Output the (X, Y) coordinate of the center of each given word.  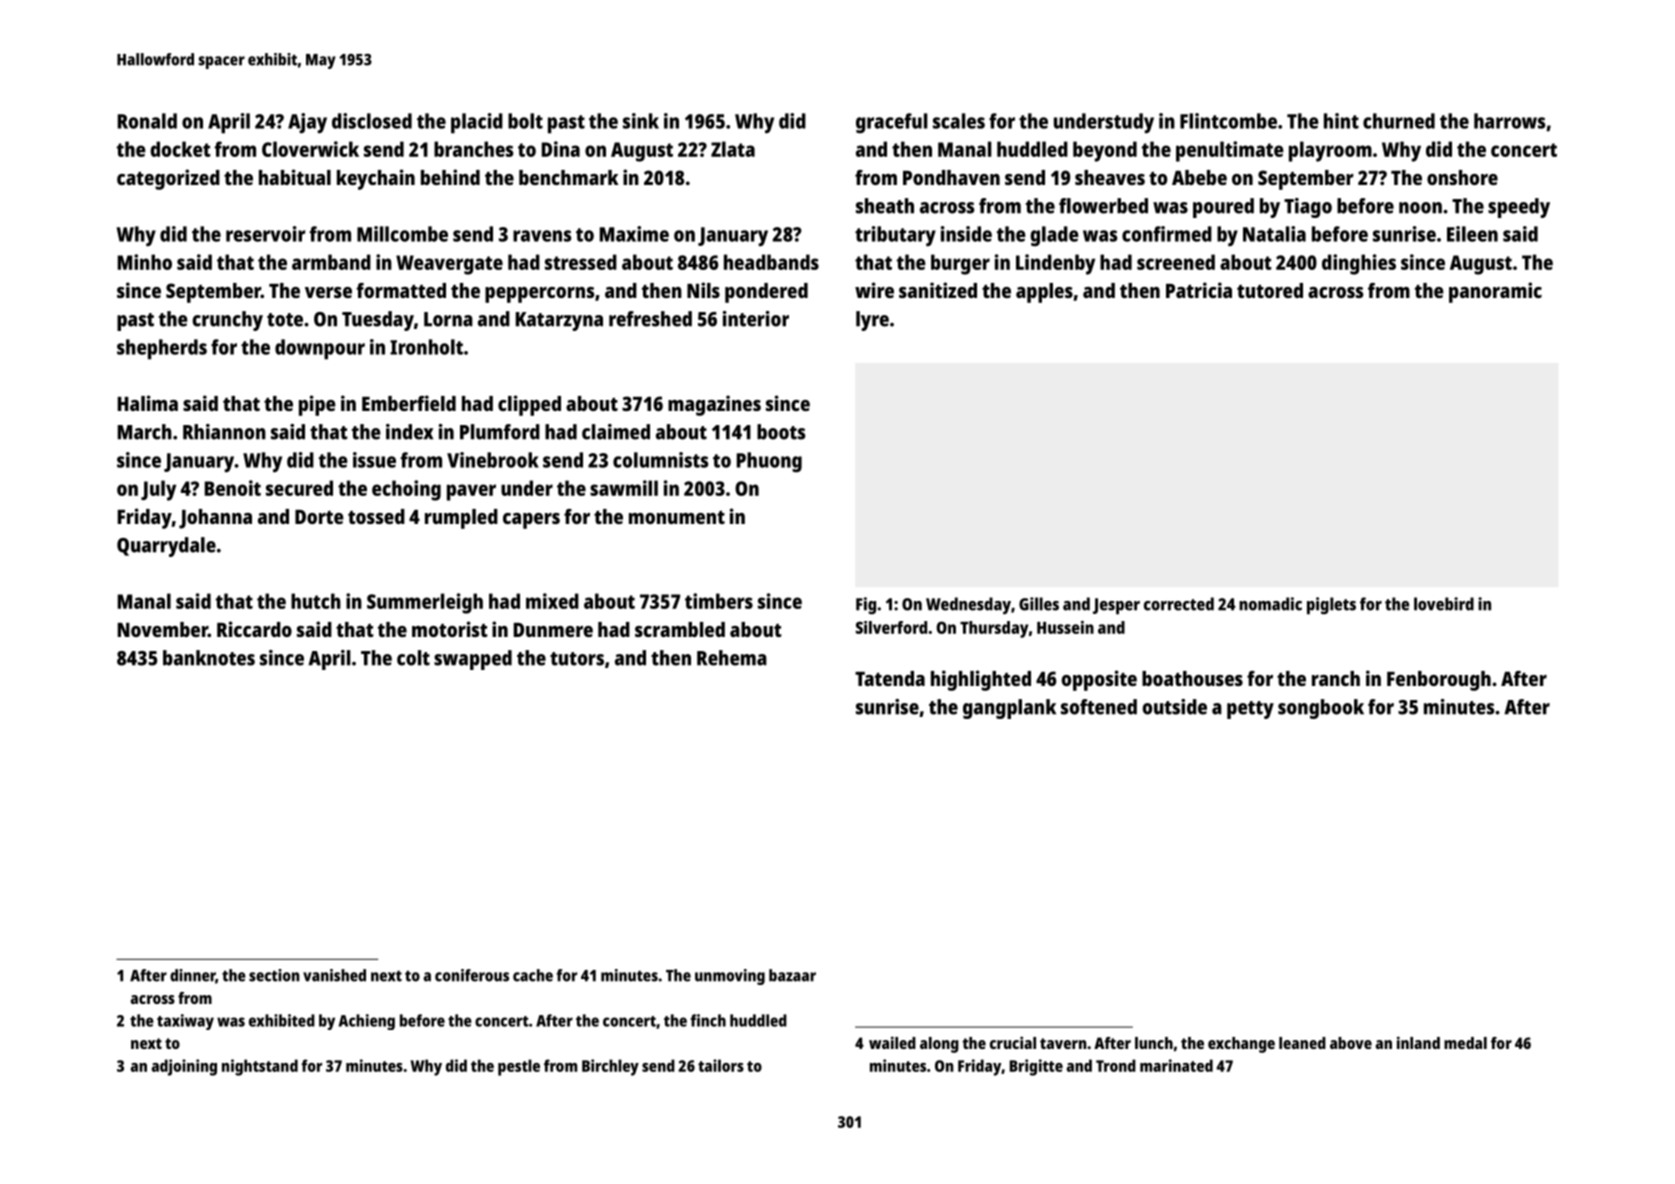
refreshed (650, 319)
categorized (168, 179)
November (163, 629)
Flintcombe (1228, 121)
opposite (1099, 680)
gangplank (1009, 709)
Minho (145, 262)
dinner (193, 976)
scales (959, 121)
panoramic (1495, 292)
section (274, 975)
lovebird (1444, 604)
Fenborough (1439, 681)
